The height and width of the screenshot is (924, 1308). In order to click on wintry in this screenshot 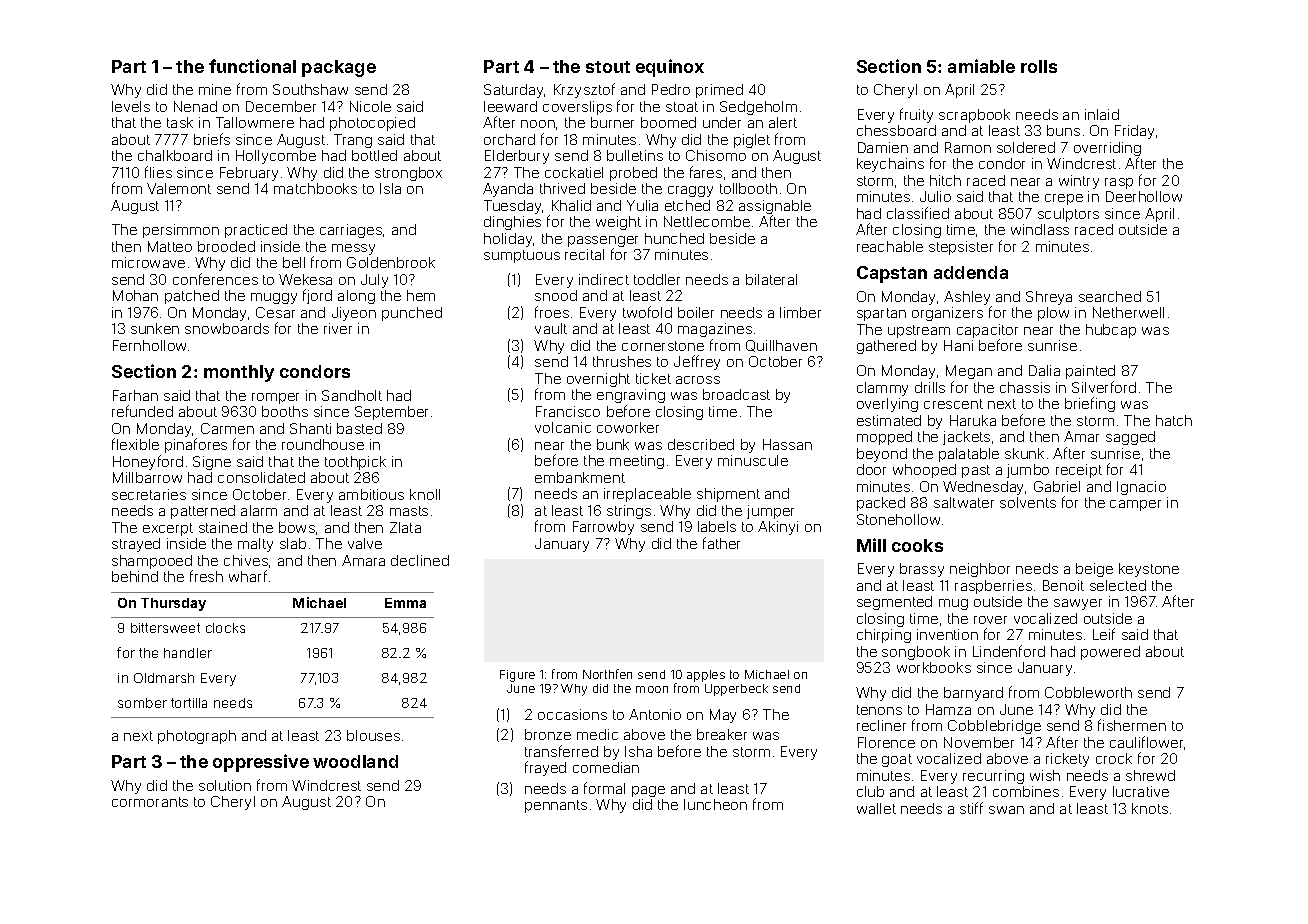, I will do `click(1079, 182)`.
